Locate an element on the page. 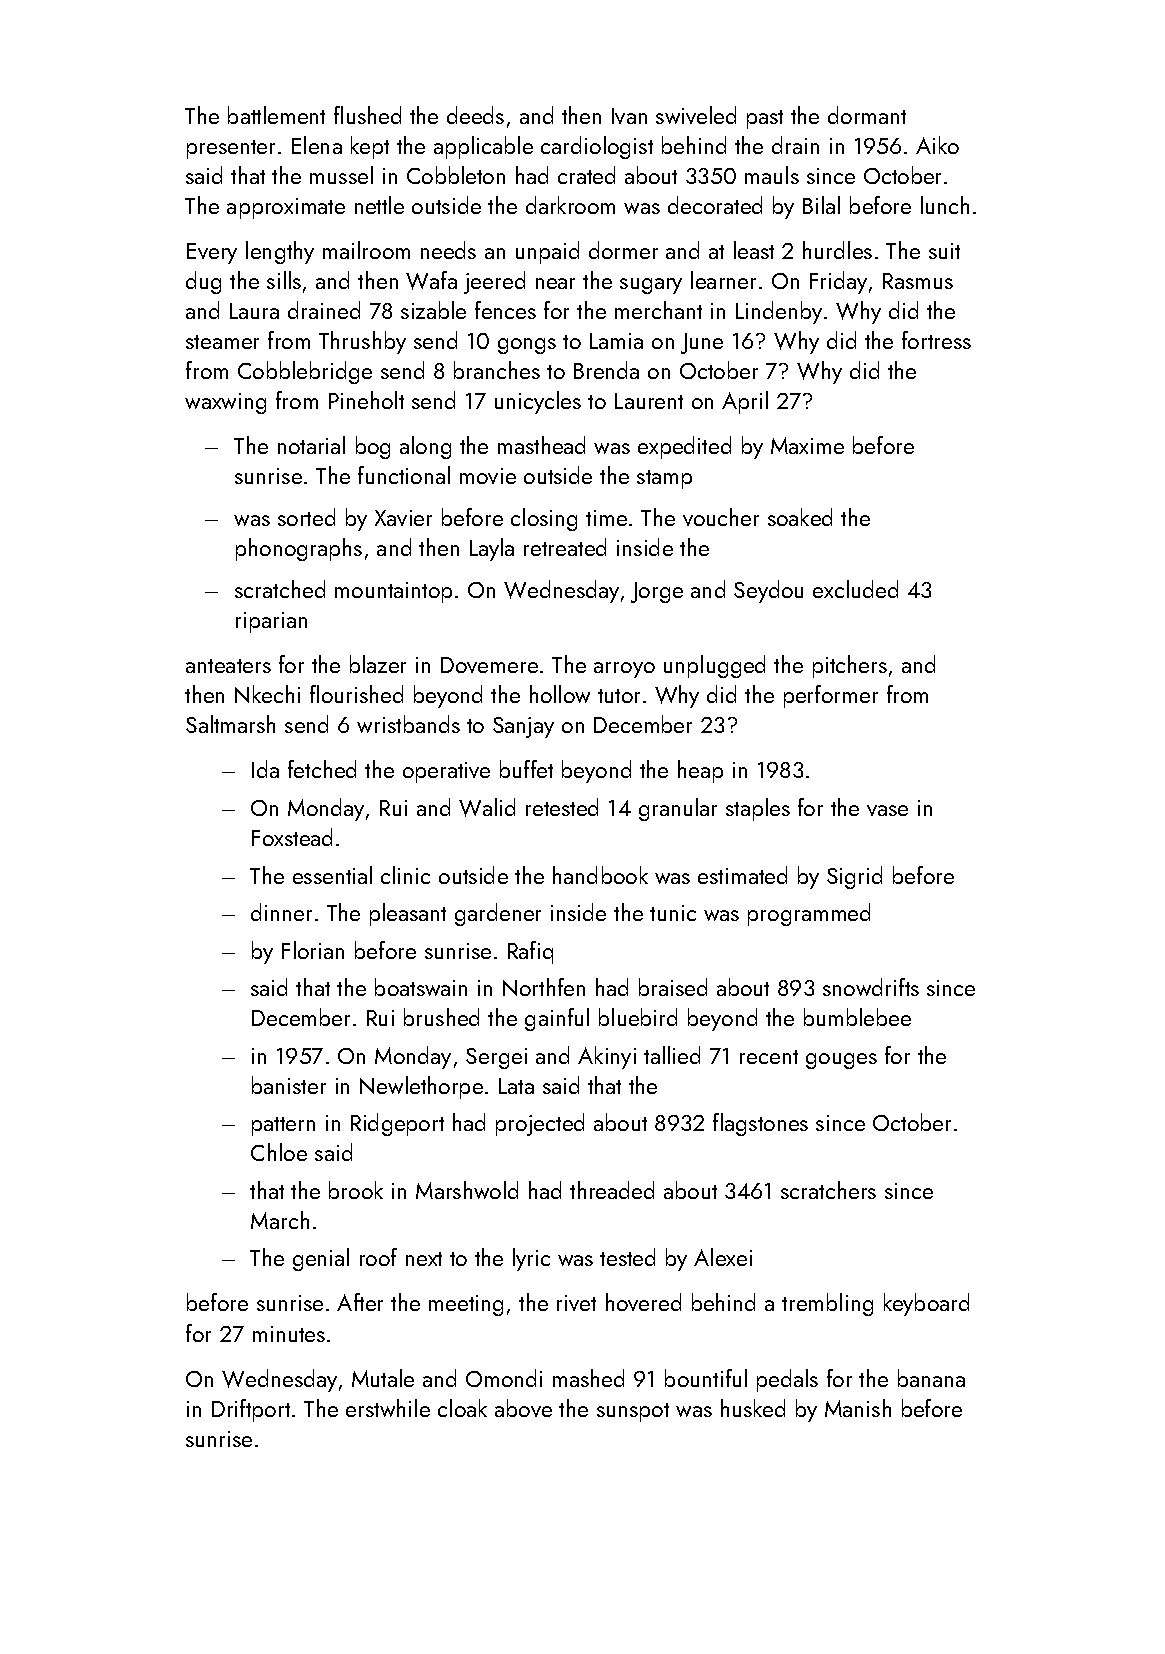 This page has width=1165, height=1654. trembling is located at coordinates (827, 1304).
